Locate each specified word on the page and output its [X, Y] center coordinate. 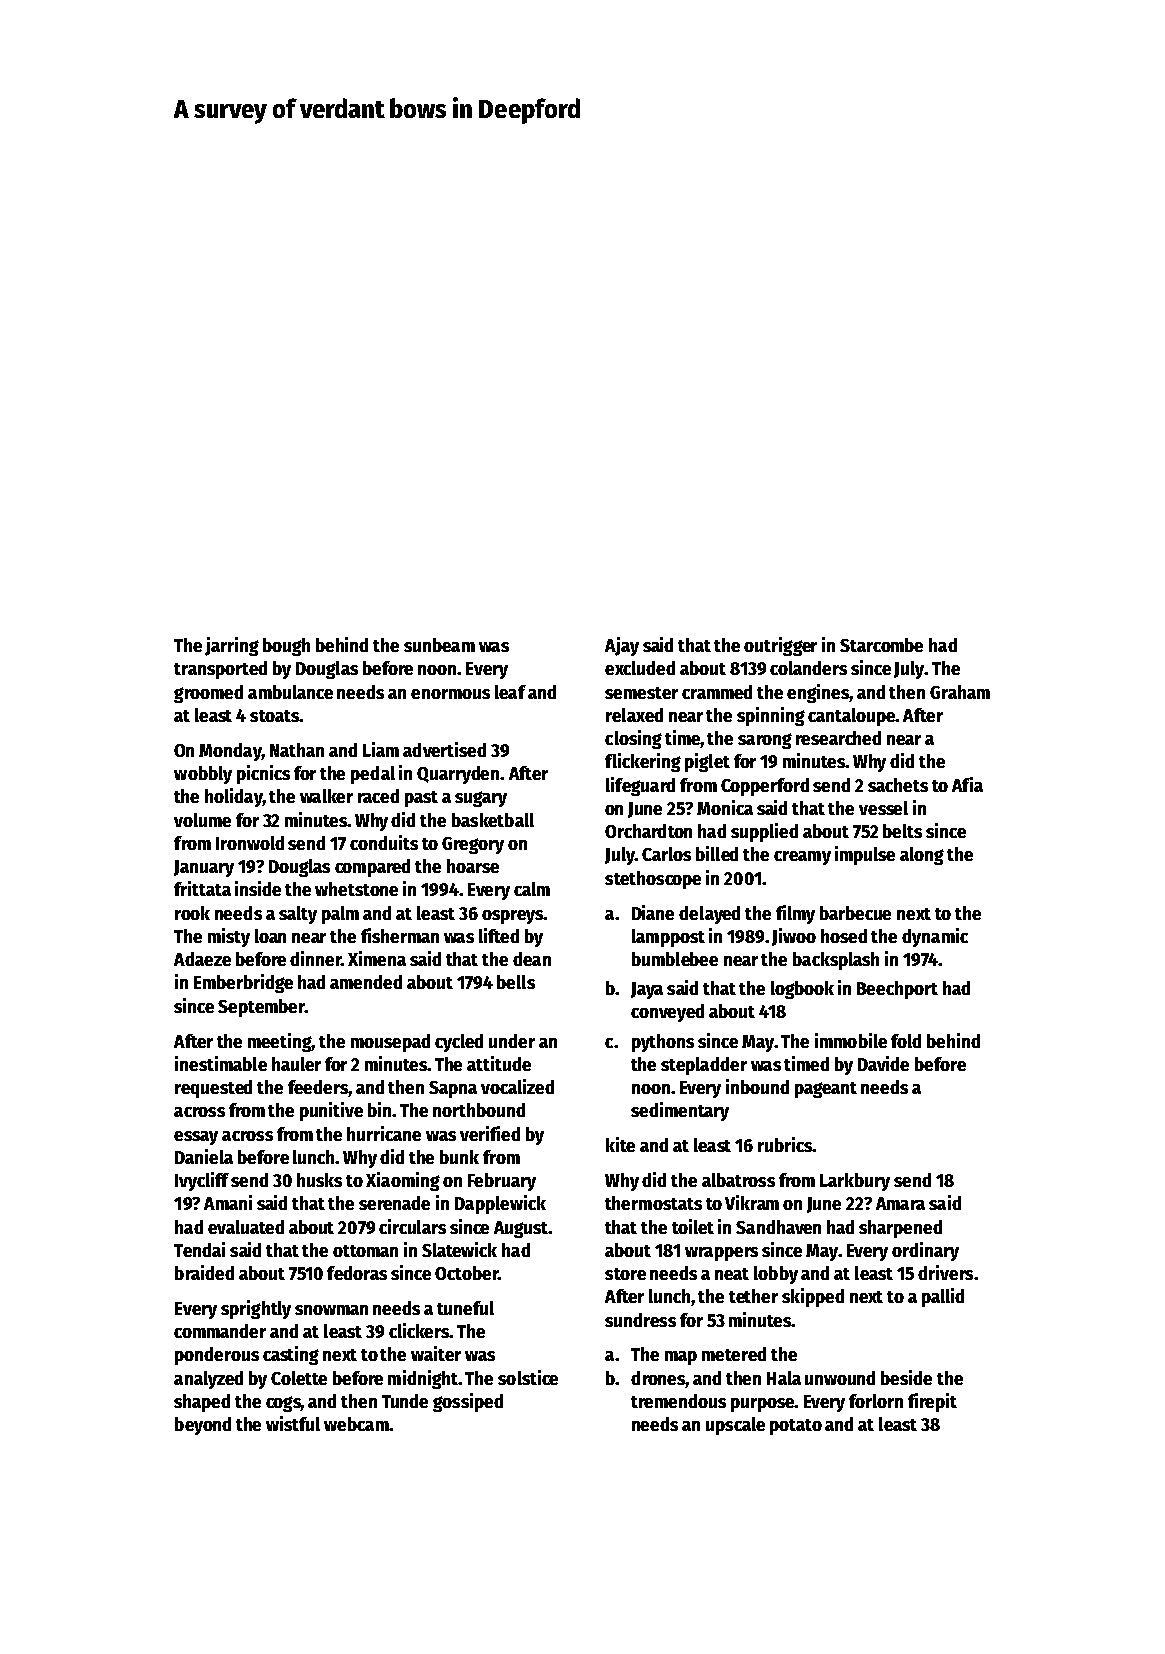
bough [286, 647]
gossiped [468, 1402]
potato [796, 1427]
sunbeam [439, 645]
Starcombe [881, 645]
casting [291, 1355]
